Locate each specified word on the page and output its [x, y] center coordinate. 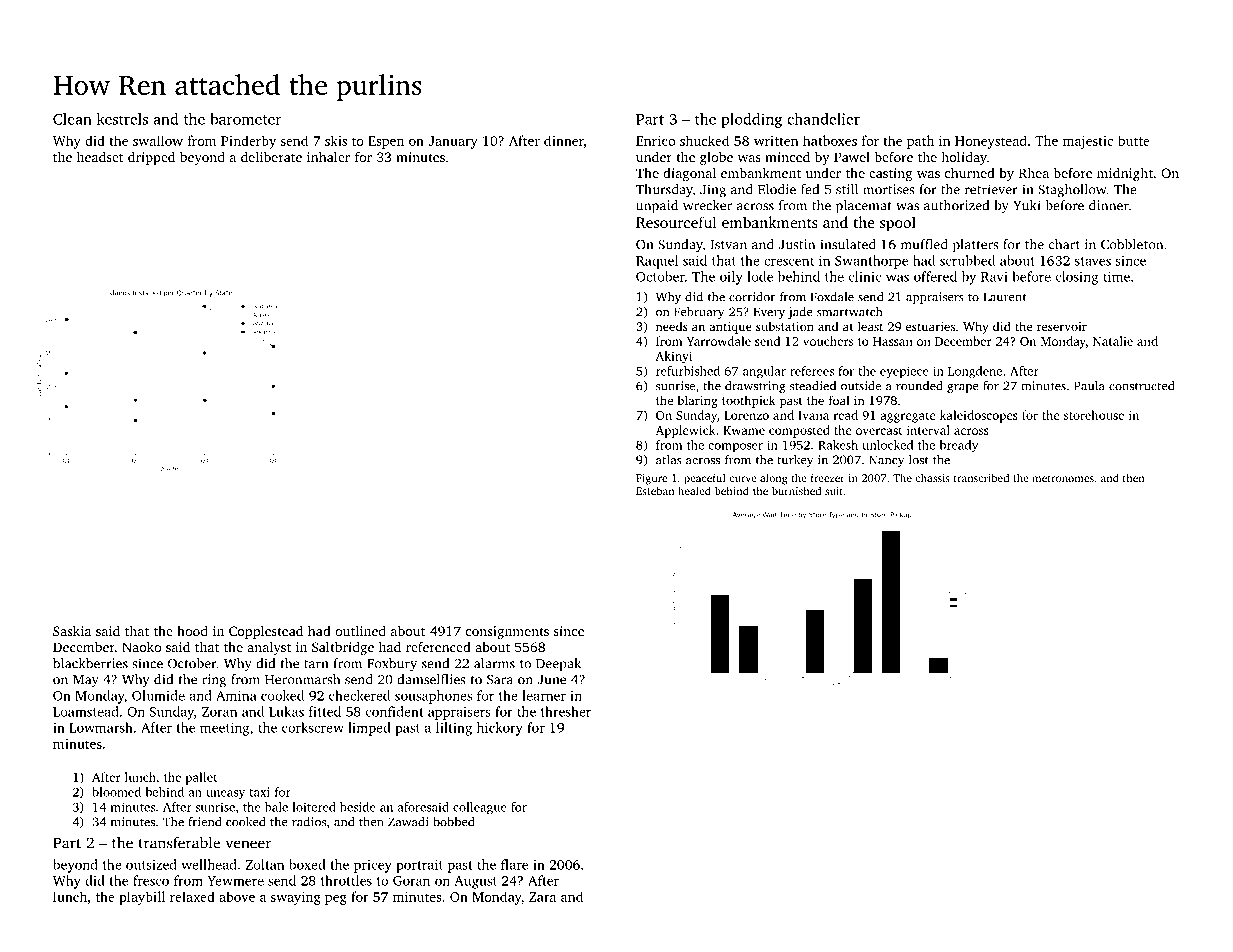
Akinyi [674, 357]
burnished [796, 490]
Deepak [558, 665]
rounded [919, 386]
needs [672, 326]
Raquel [657, 262]
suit [834, 491]
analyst [269, 648]
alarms [494, 663]
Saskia [72, 631]
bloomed [116, 792]
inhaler [328, 157]
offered [935, 276]
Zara [542, 897]
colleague [480, 808]
